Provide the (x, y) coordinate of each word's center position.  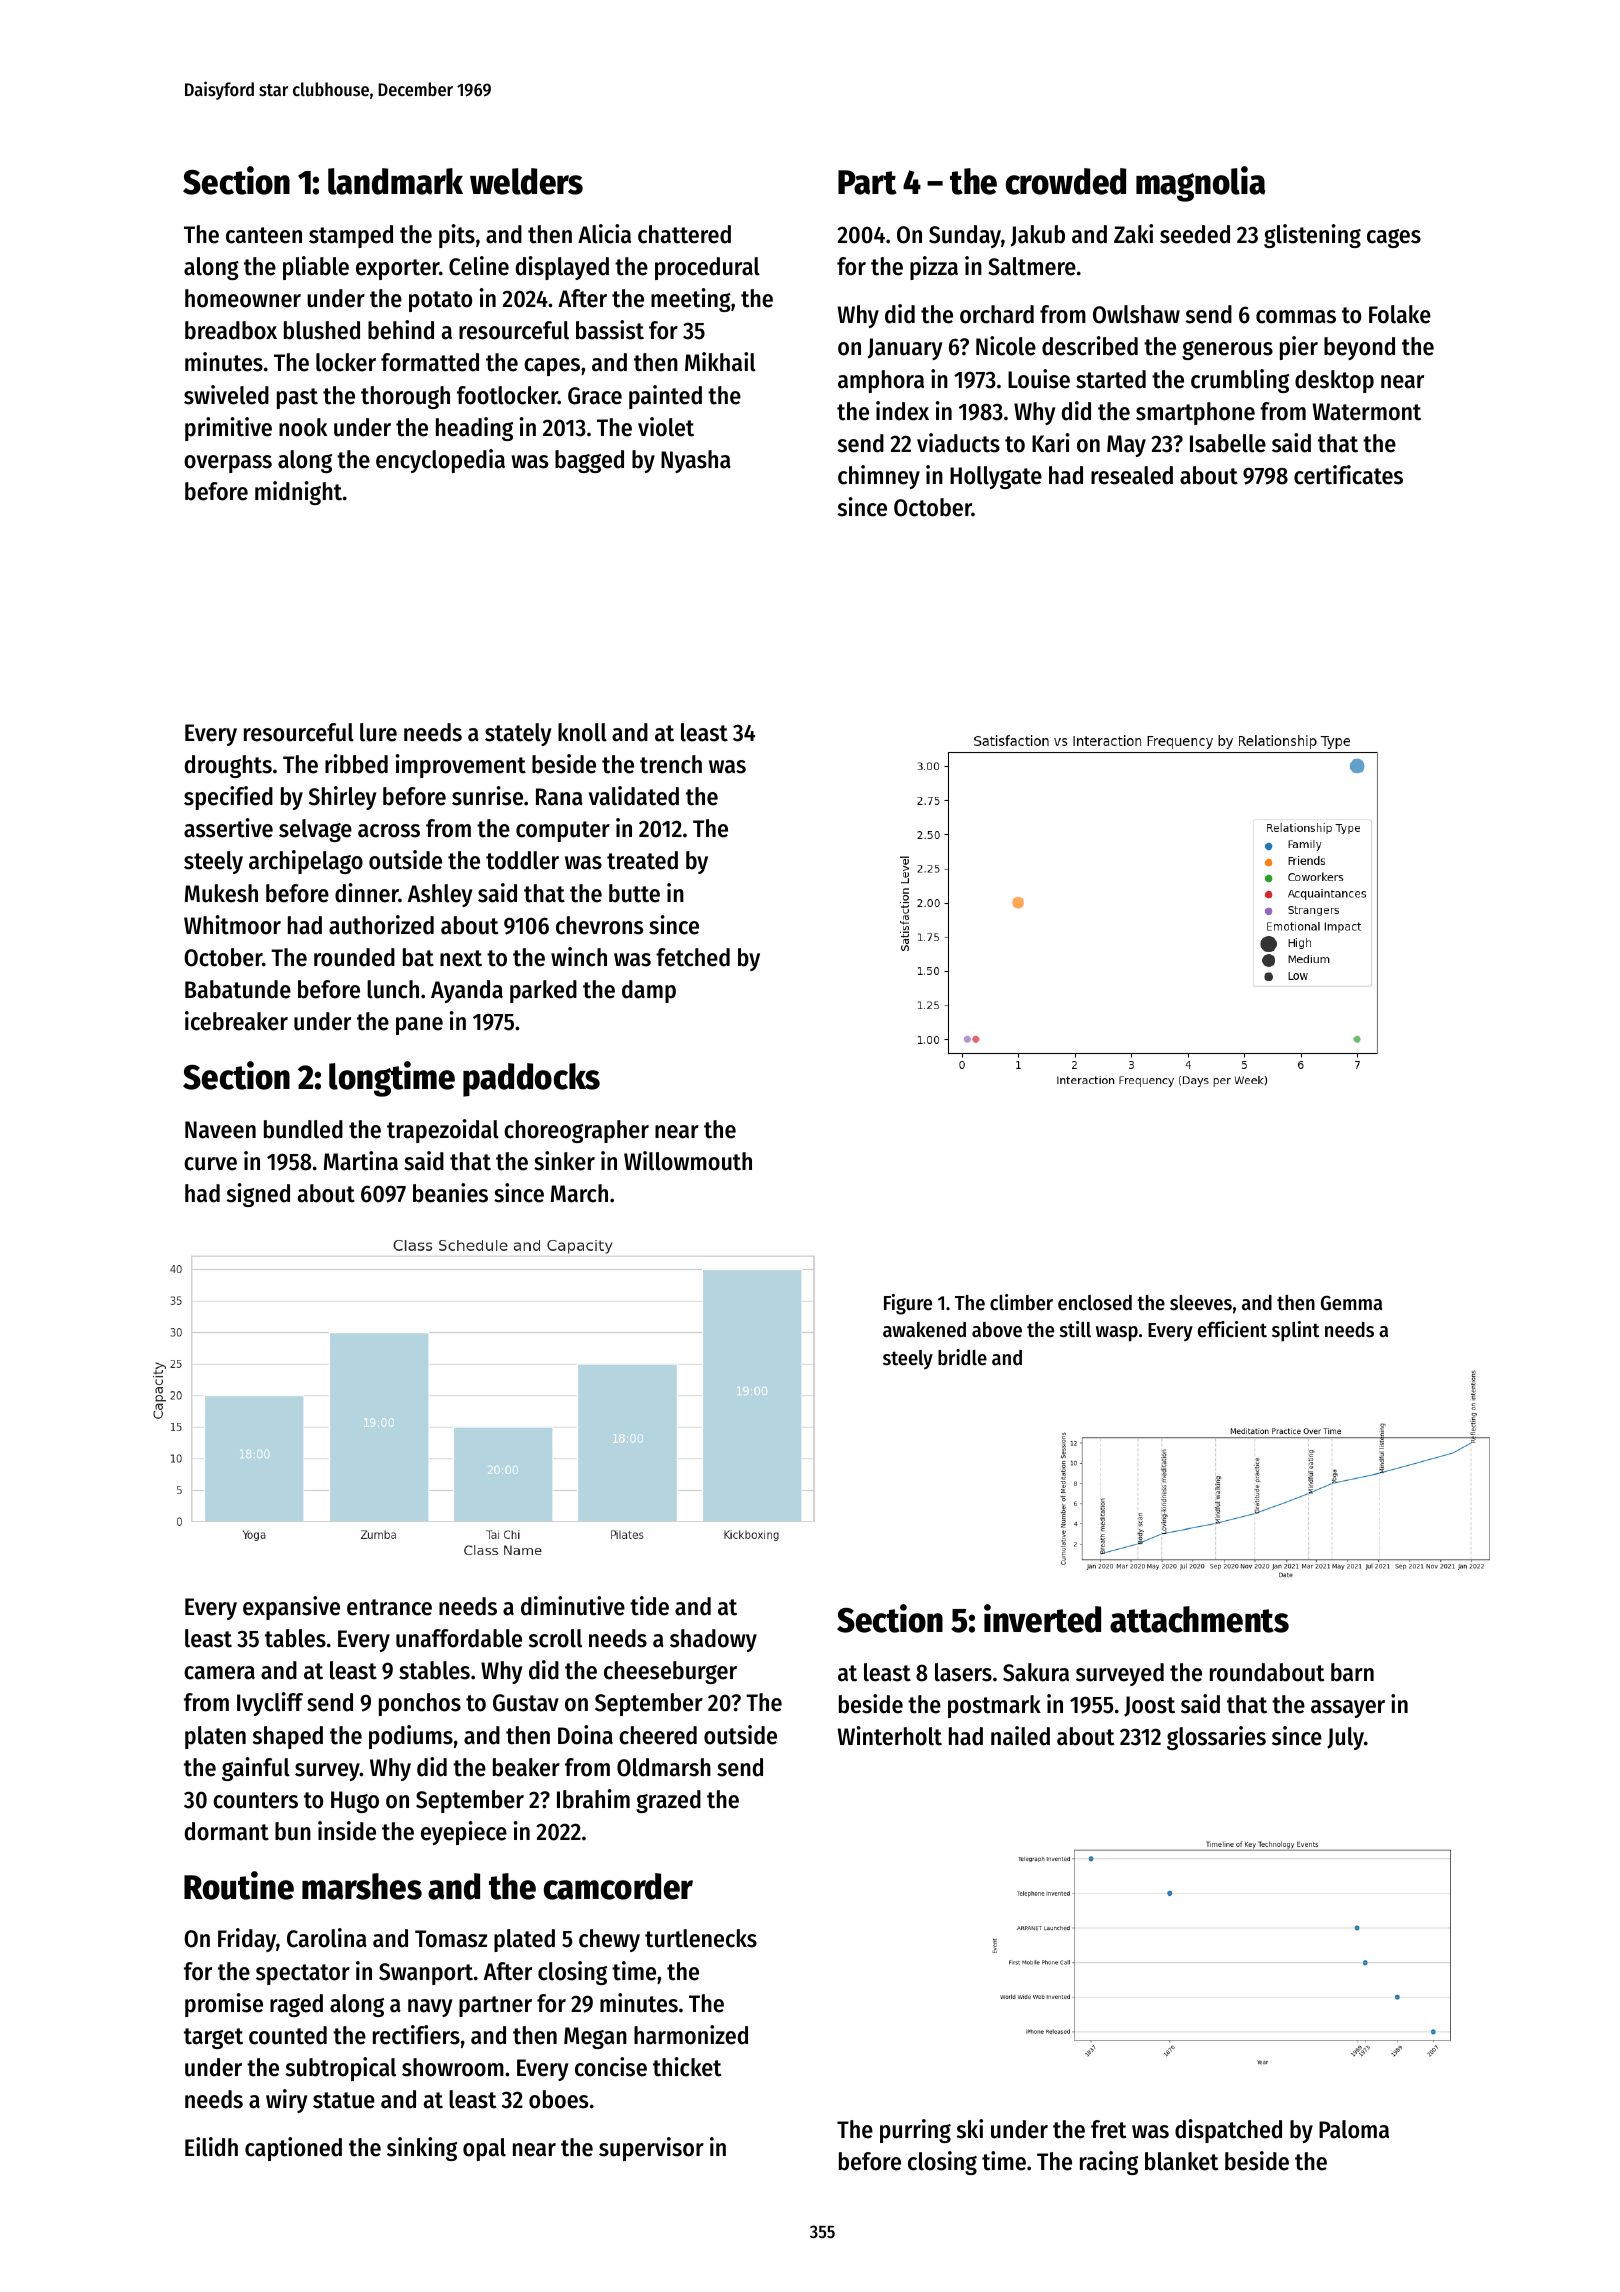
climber (1021, 1302)
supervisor (651, 2149)
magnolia (1200, 184)
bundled (303, 1129)
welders (526, 181)
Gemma (1351, 1303)
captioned (293, 2149)
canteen (264, 235)
